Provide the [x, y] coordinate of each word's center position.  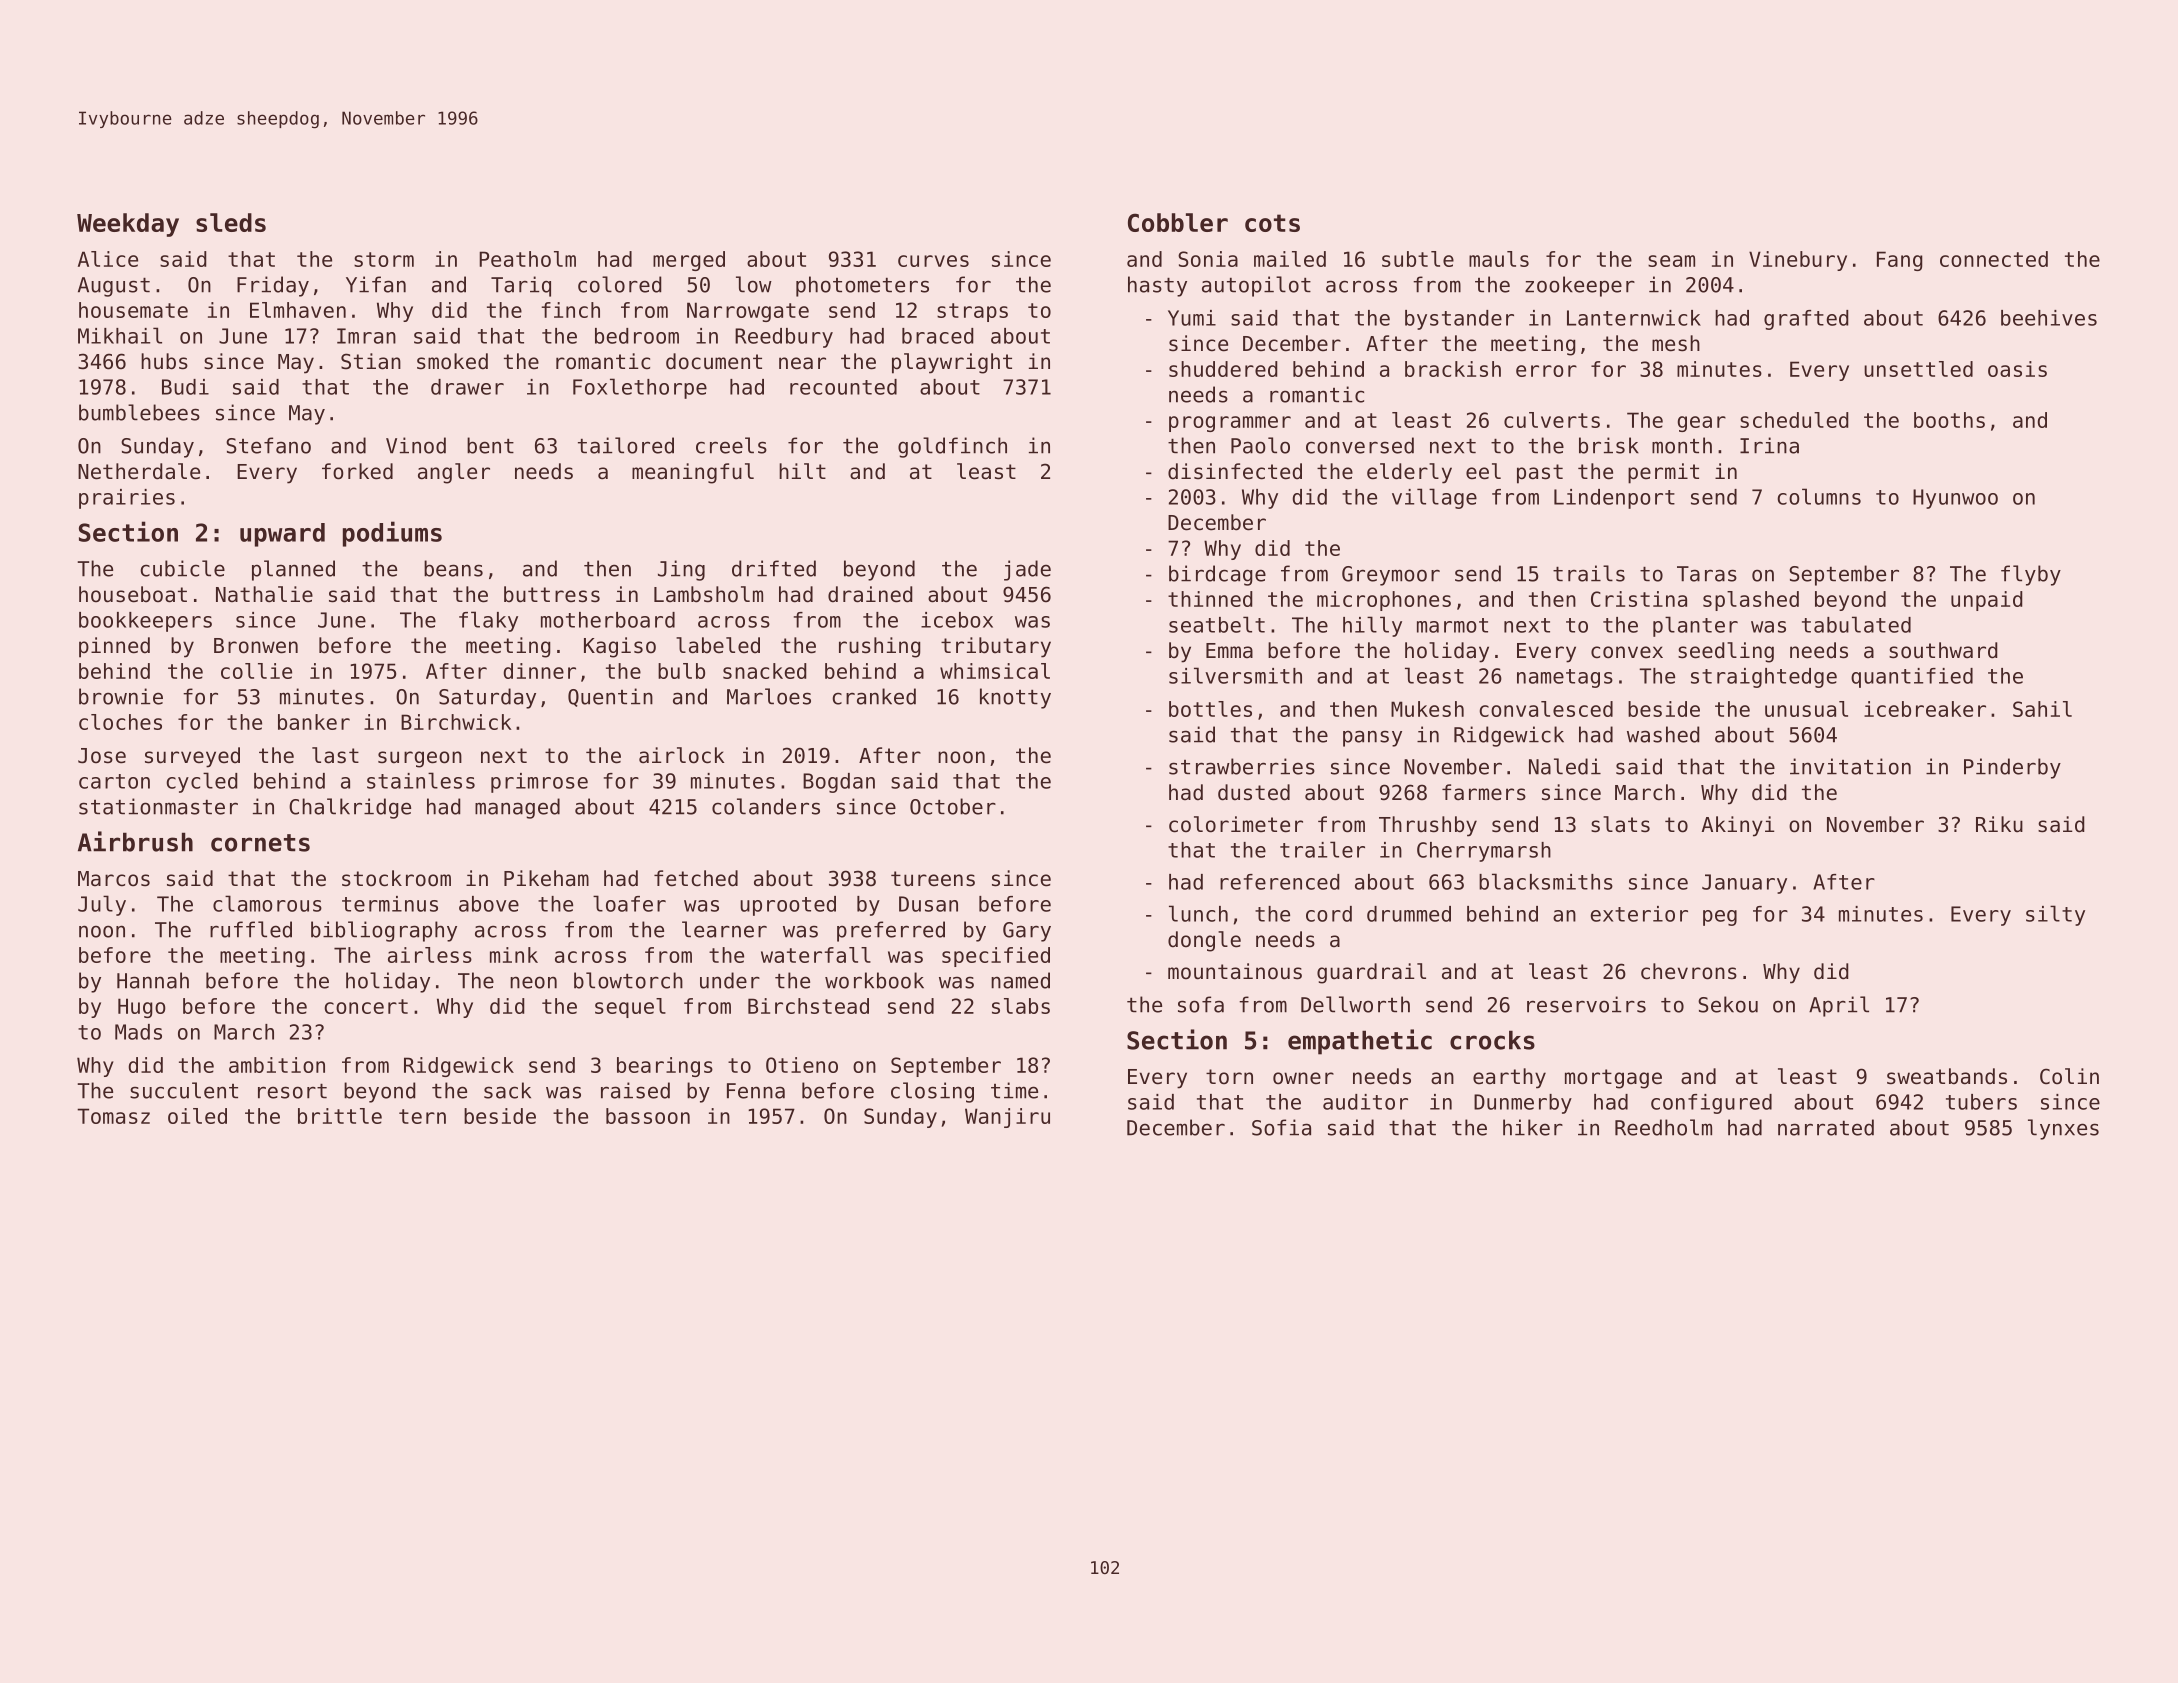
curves [933, 261]
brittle [340, 1116]
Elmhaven [298, 310]
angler [454, 473]
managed [517, 808]
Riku [1999, 824]
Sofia [1281, 1127]
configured [1711, 1104]
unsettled [1918, 369]
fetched [696, 878]
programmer [1230, 424]
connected [1994, 259]
